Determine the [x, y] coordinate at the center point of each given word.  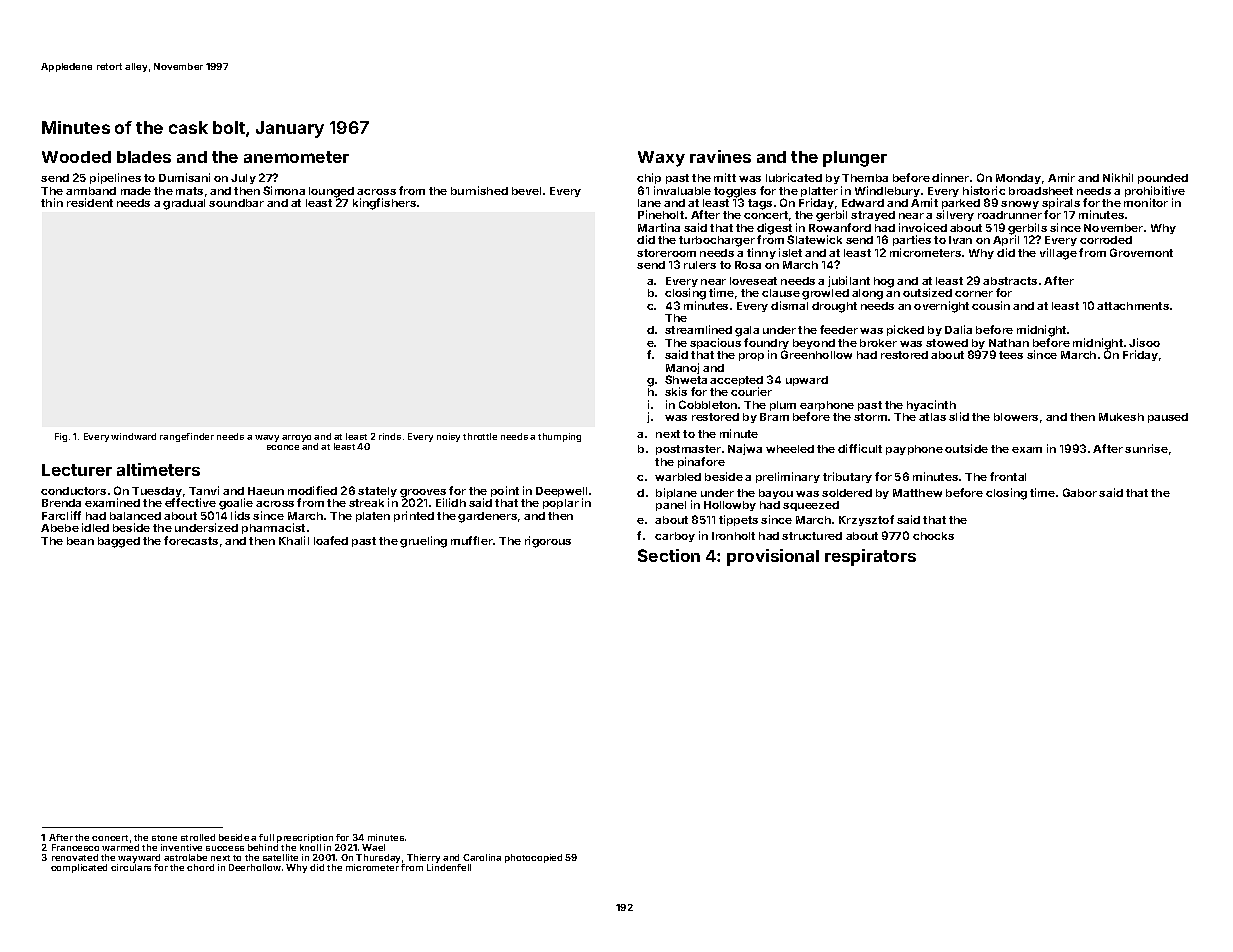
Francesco [75, 847]
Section [669, 555]
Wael [373, 847]
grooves [423, 494]
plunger [855, 159]
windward [133, 436]
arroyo [296, 438]
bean [80, 541]
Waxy [661, 159]
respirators [870, 557]
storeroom [666, 253]
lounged [331, 192]
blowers [1016, 417]
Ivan [960, 240]
